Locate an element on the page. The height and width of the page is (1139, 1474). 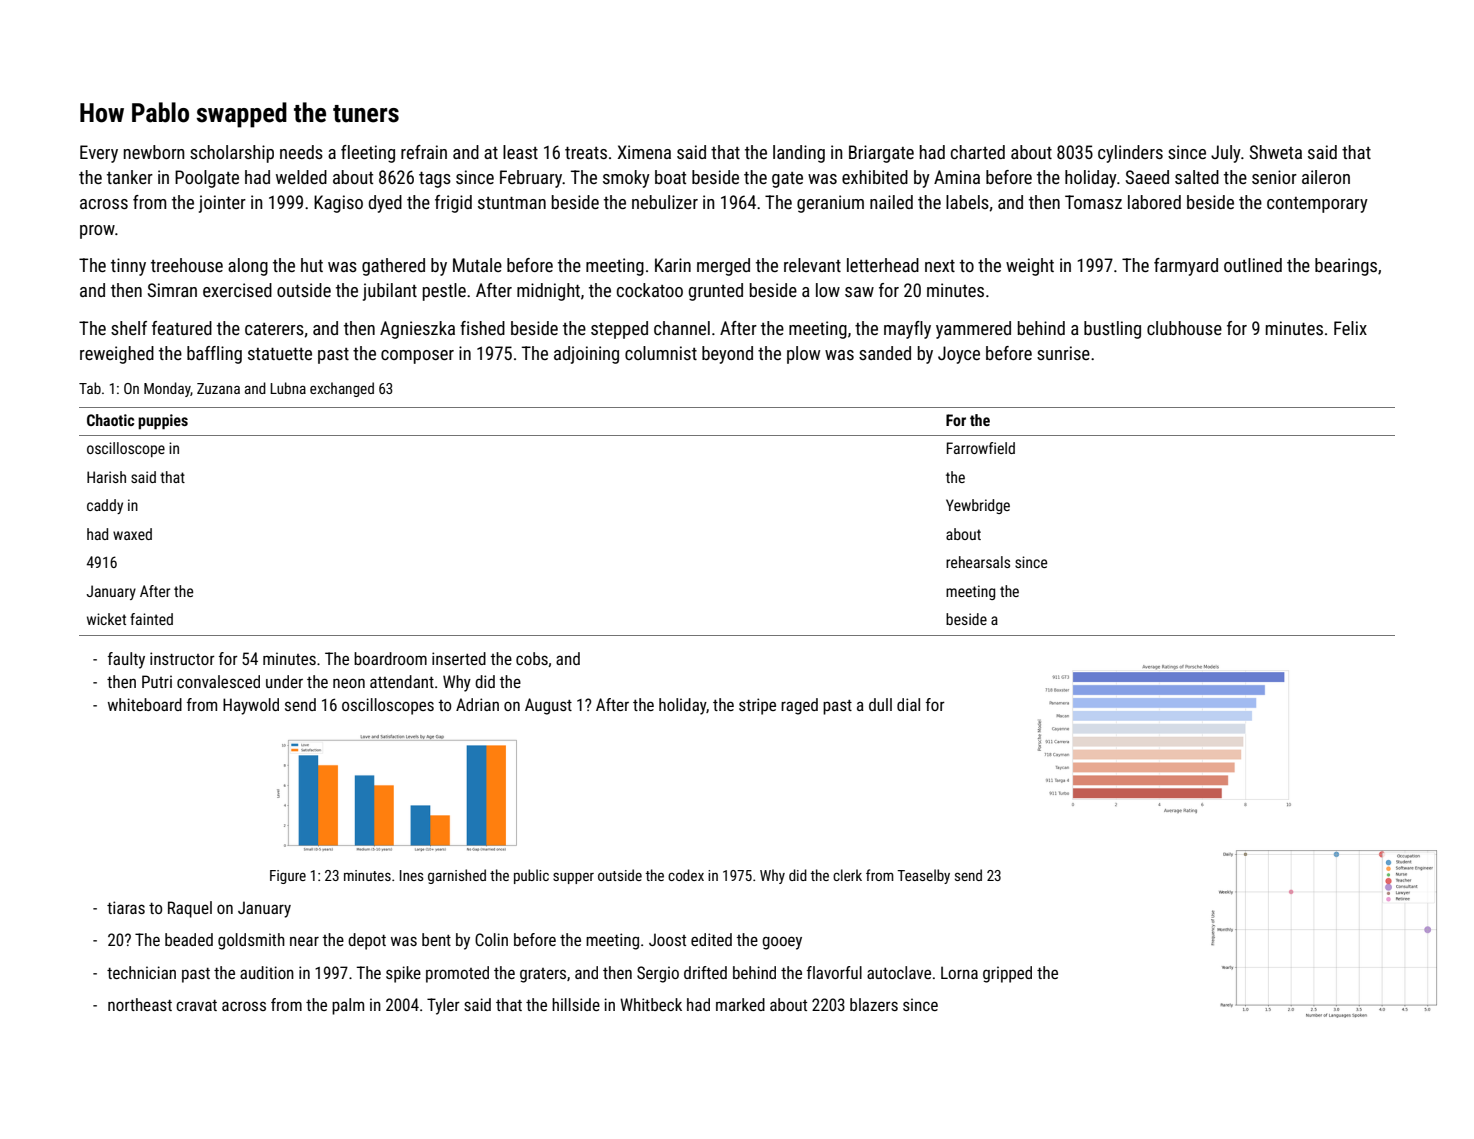
farmyard is located at coordinates (1186, 267).
